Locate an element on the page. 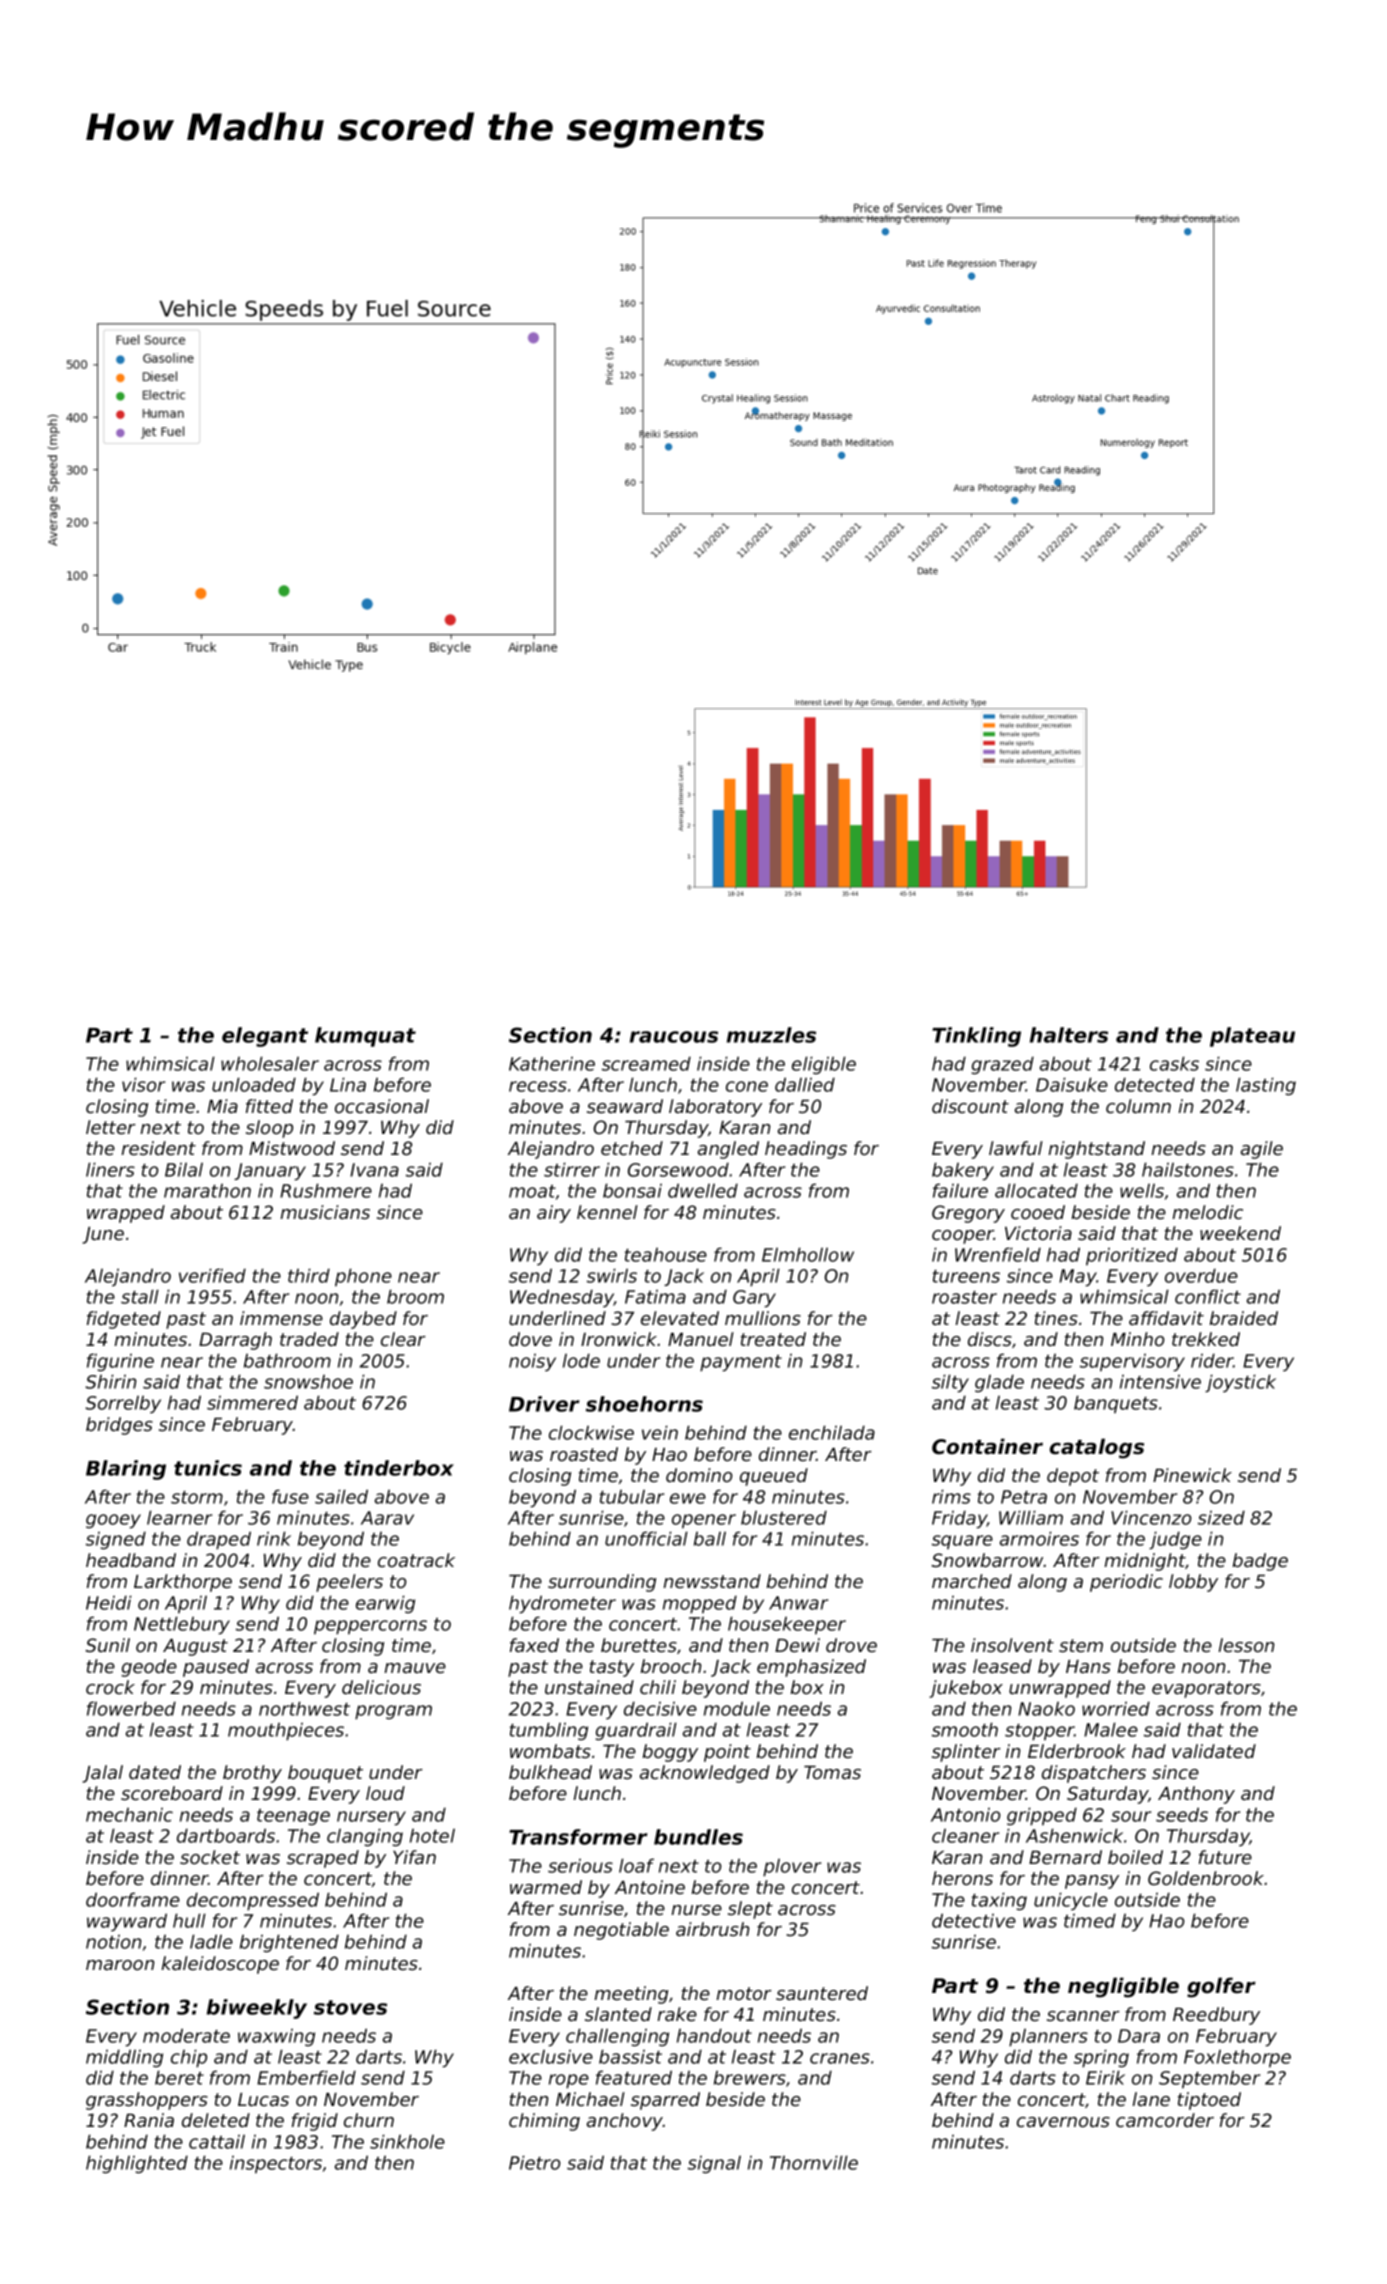  stirrer is located at coordinates (572, 1169).
